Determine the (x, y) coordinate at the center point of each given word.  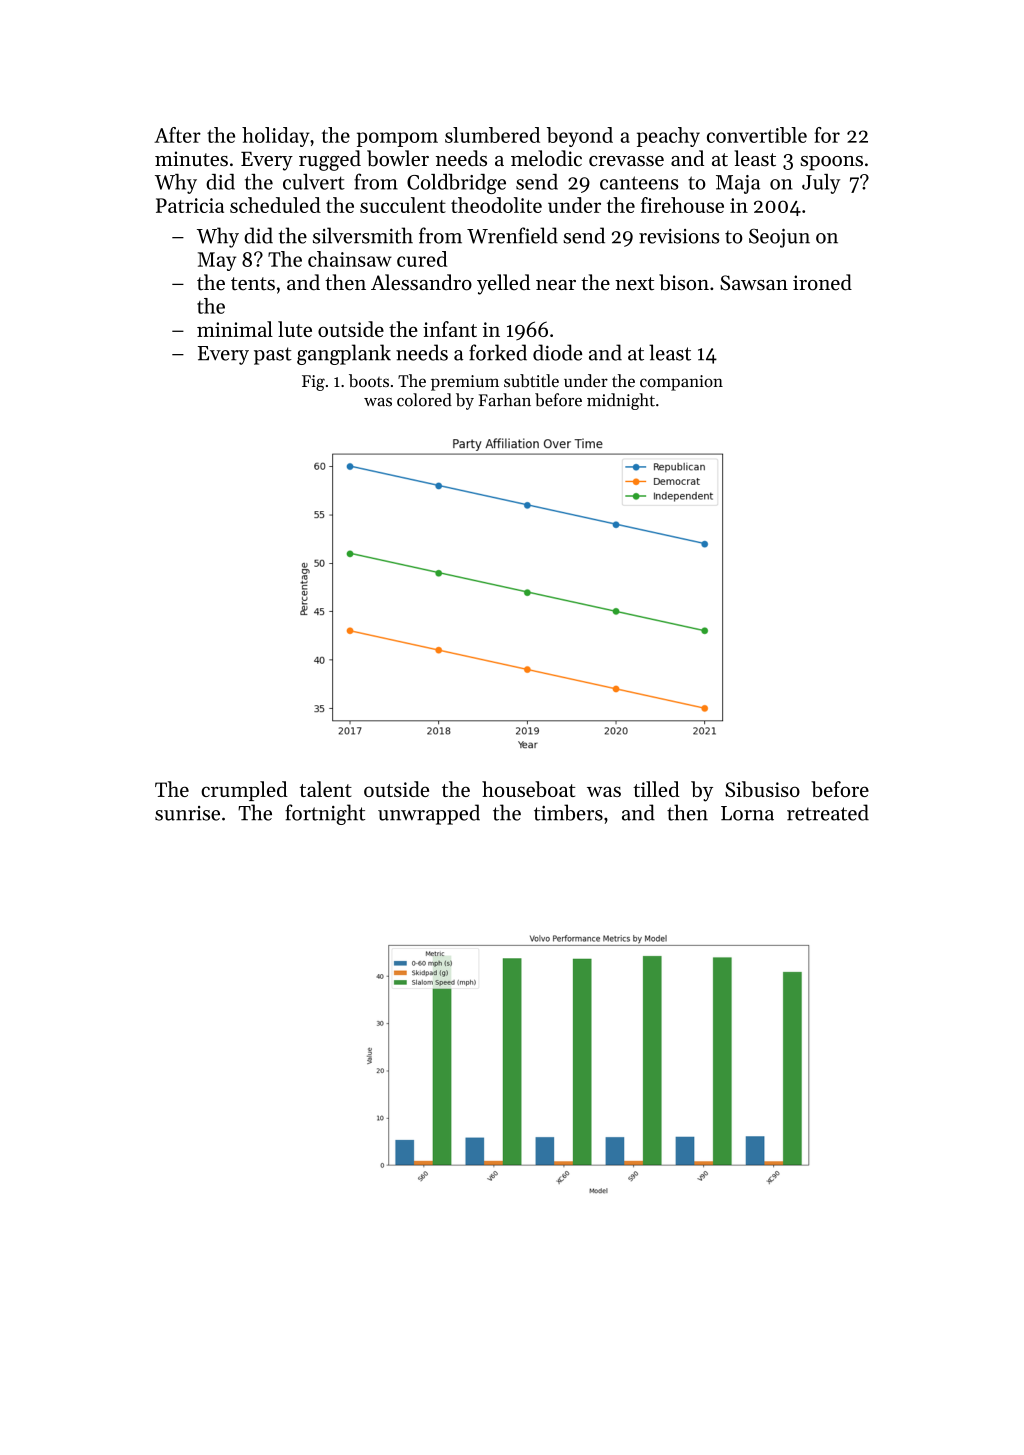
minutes (191, 159)
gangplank (344, 354)
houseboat (528, 789)
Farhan (505, 400)
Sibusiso (762, 789)
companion (681, 383)
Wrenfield (512, 235)
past (273, 356)
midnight (621, 401)
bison (684, 282)
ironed (822, 282)
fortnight (325, 814)
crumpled (244, 791)
